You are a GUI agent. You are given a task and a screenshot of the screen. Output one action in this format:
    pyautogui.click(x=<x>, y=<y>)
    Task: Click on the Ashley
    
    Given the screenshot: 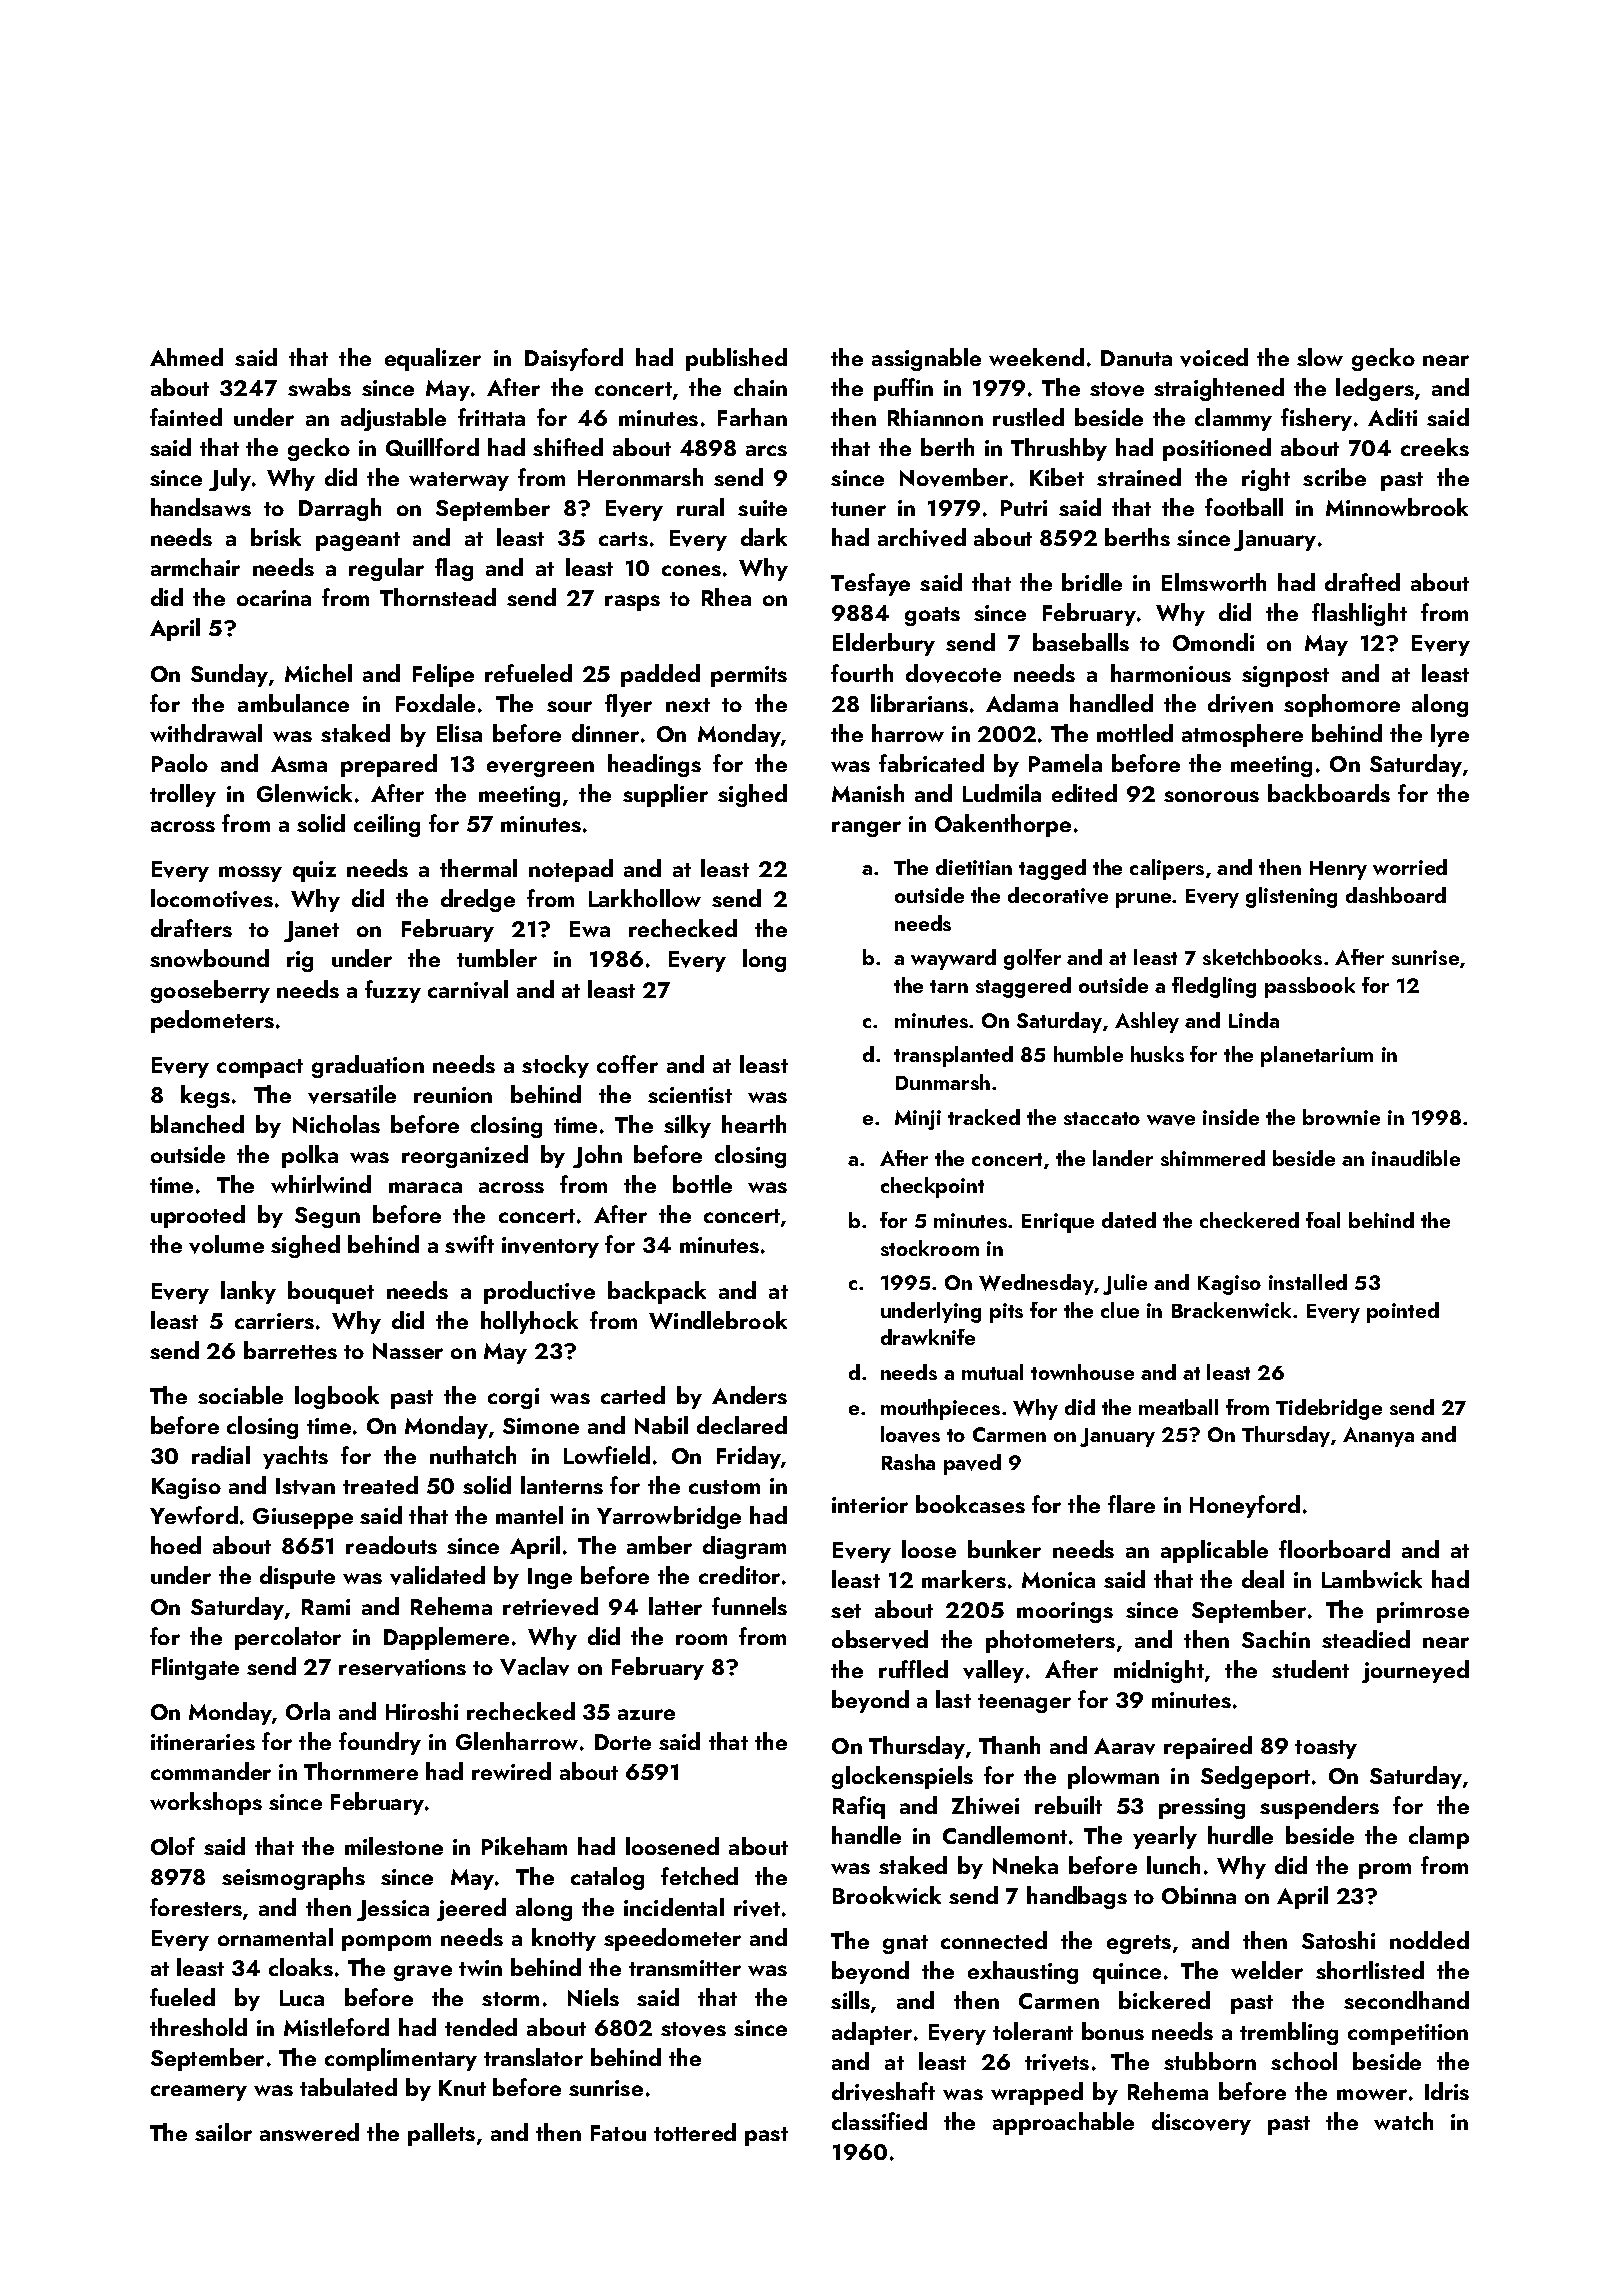 What is the action you would take?
    pyautogui.click(x=1147, y=1022)
